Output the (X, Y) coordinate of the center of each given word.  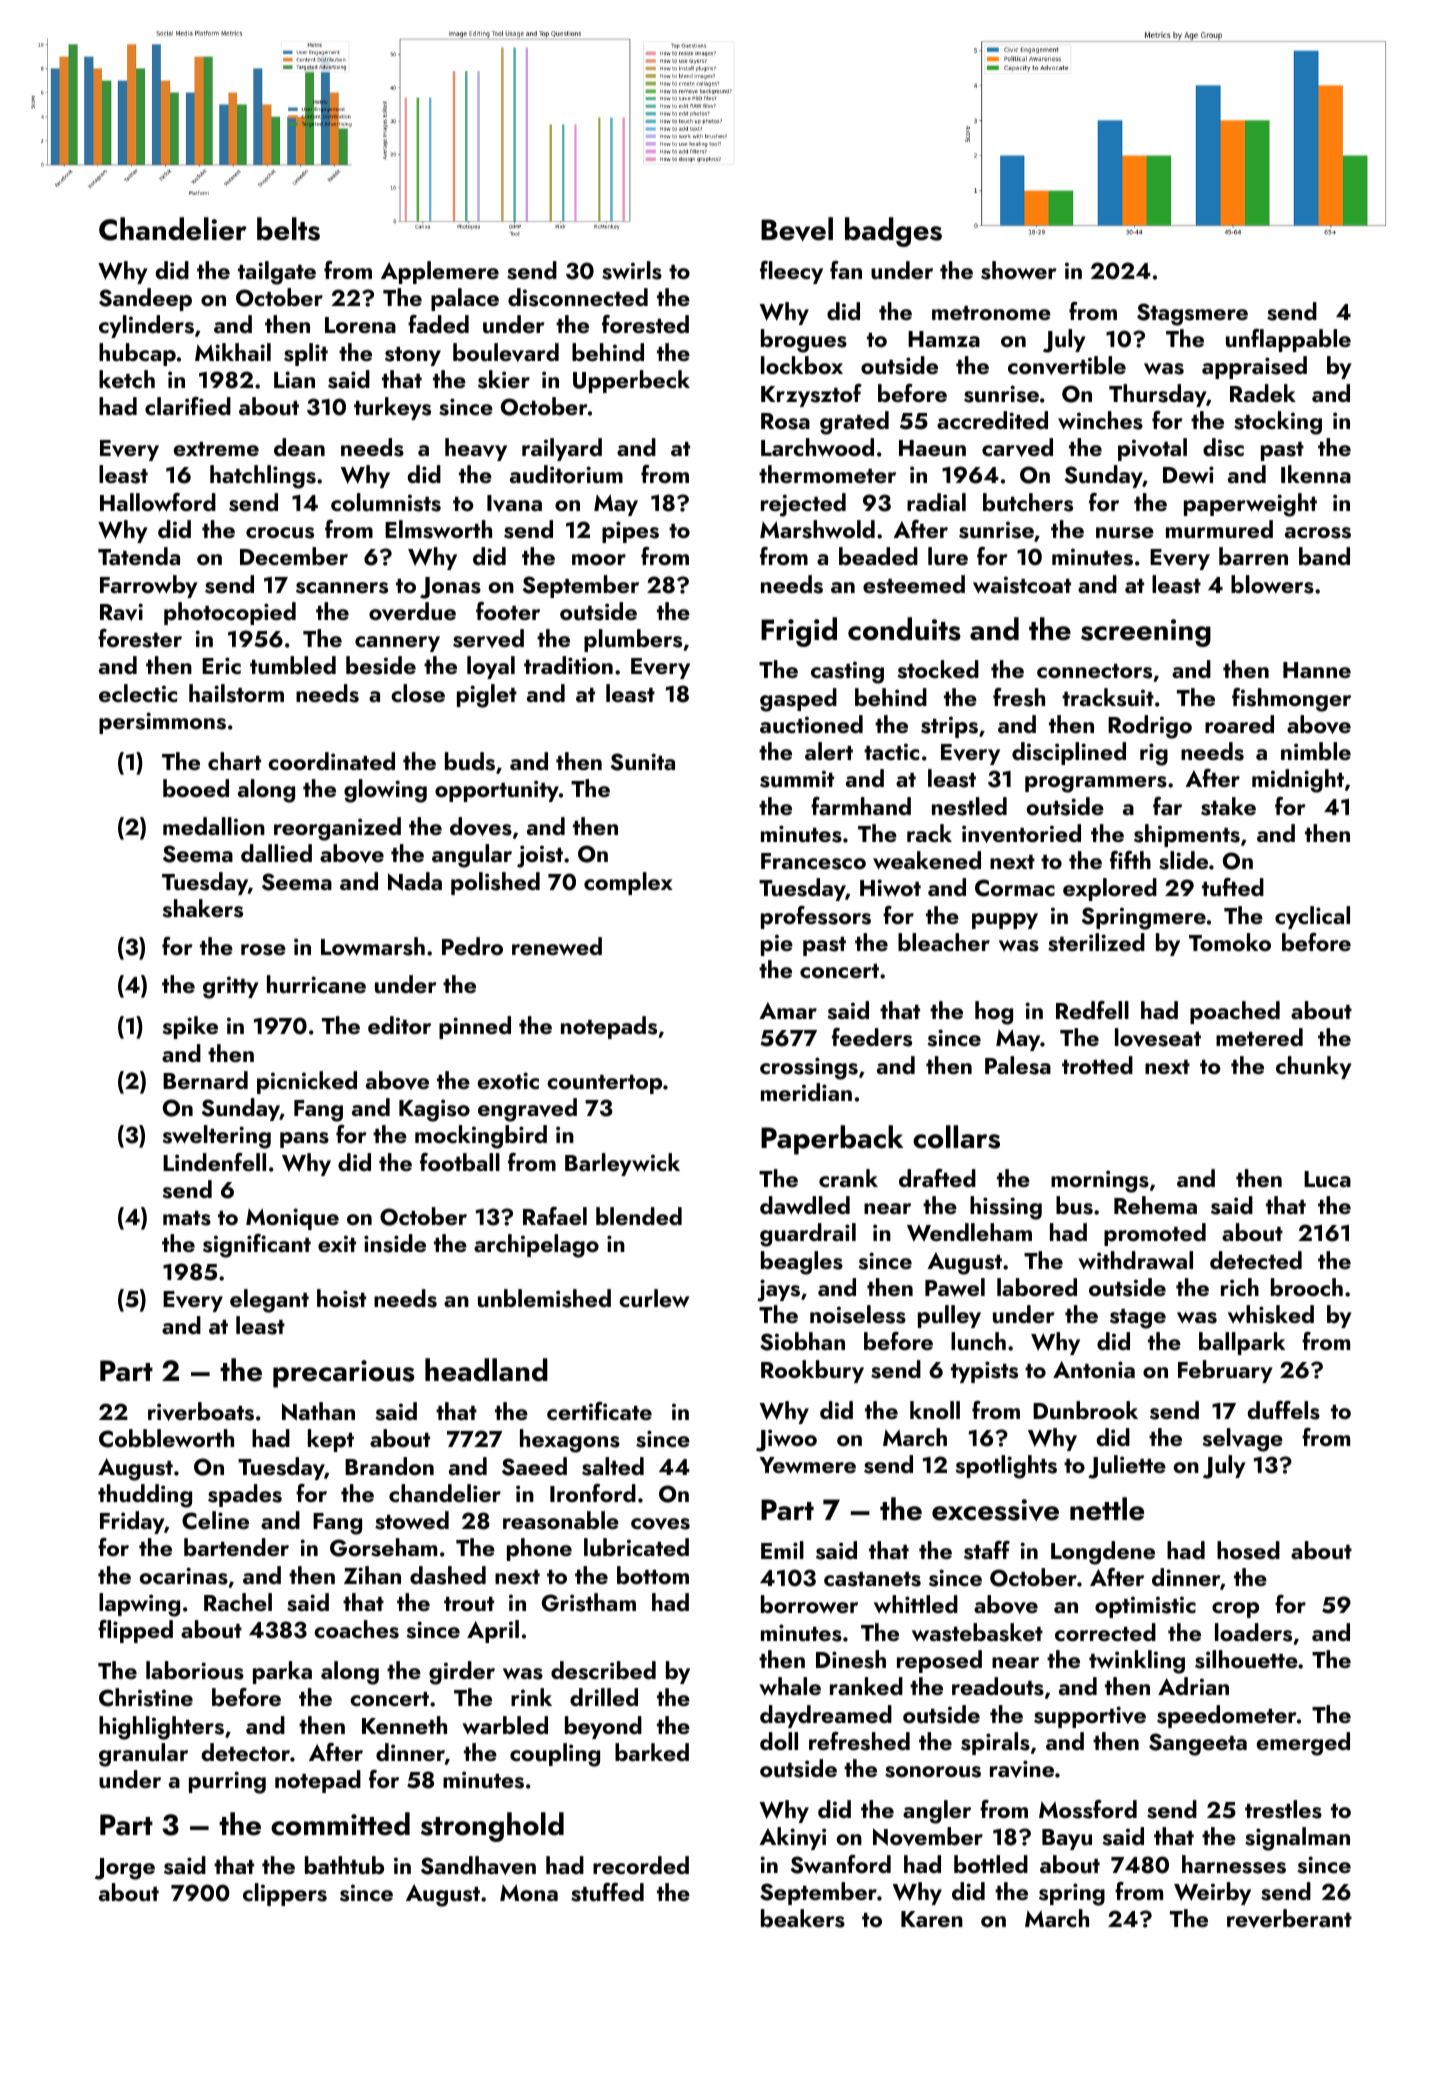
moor (599, 559)
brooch (1307, 1287)
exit (337, 1243)
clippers (285, 1894)
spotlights (1006, 1467)
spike (190, 1027)
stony (413, 356)
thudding (145, 1496)
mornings (1100, 1181)
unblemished (544, 1298)
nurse (1125, 533)
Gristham (589, 1602)
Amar (788, 1010)
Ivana (514, 503)
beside (381, 665)
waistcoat (1022, 585)
